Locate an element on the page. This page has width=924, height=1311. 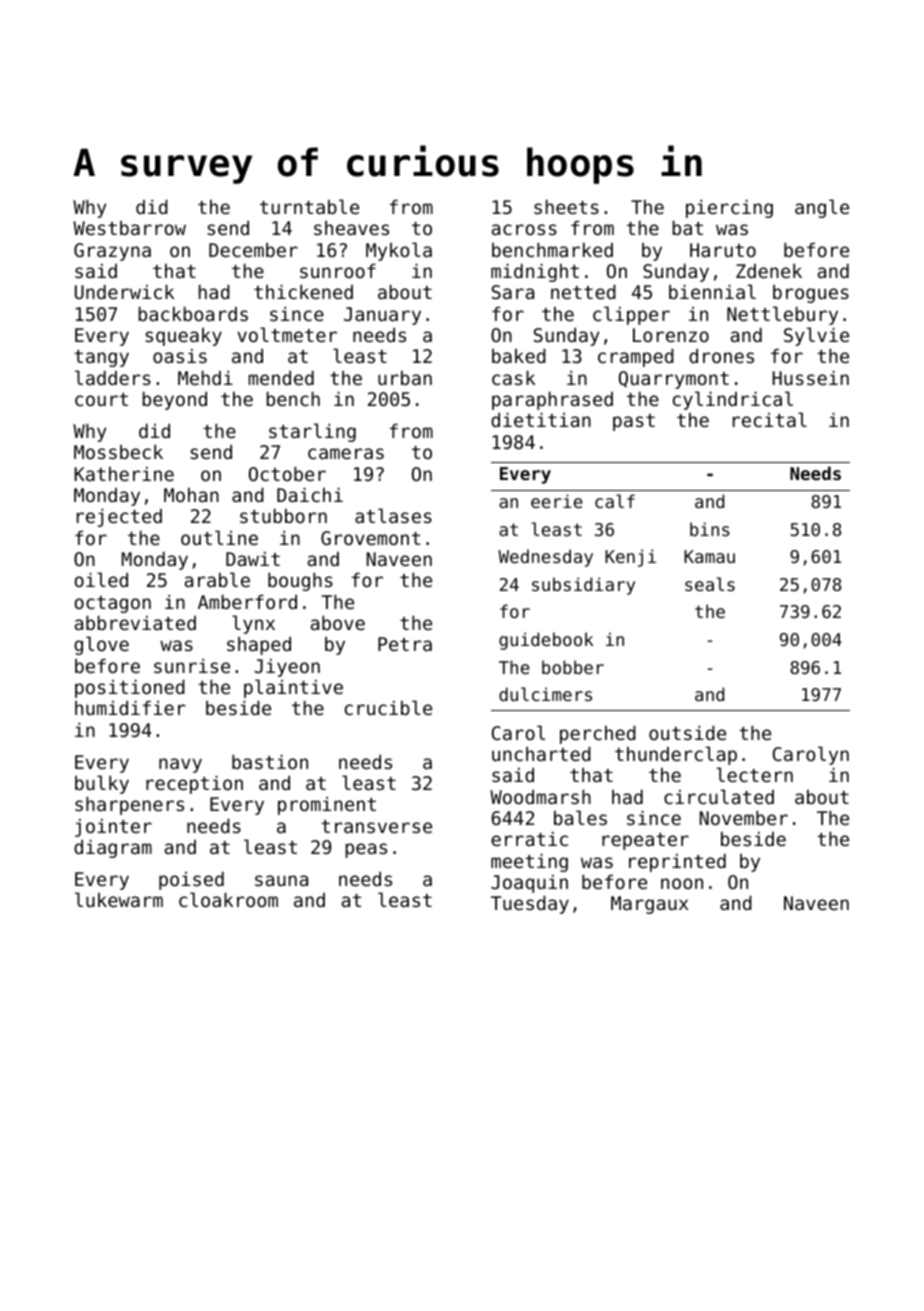
eerie is located at coordinates (557, 501).
